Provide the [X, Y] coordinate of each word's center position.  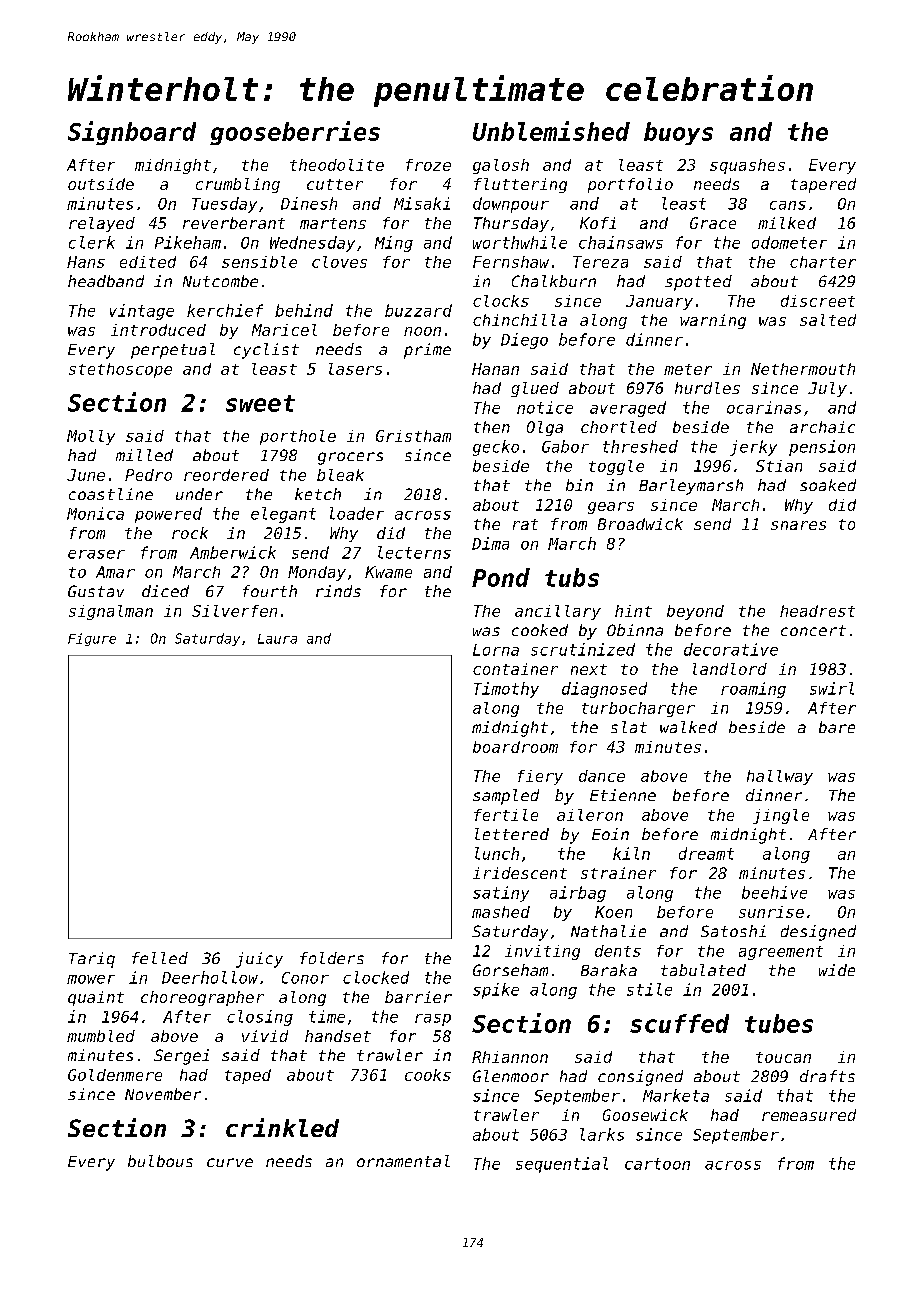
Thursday [511, 224]
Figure [92, 639]
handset [338, 1036]
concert [813, 630]
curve [230, 1162]
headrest [817, 611]
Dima [490, 543]
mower [91, 979]
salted [828, 320]
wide [837, 970]
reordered [226, 475]
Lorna [496, 650]
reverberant [234, 223]
